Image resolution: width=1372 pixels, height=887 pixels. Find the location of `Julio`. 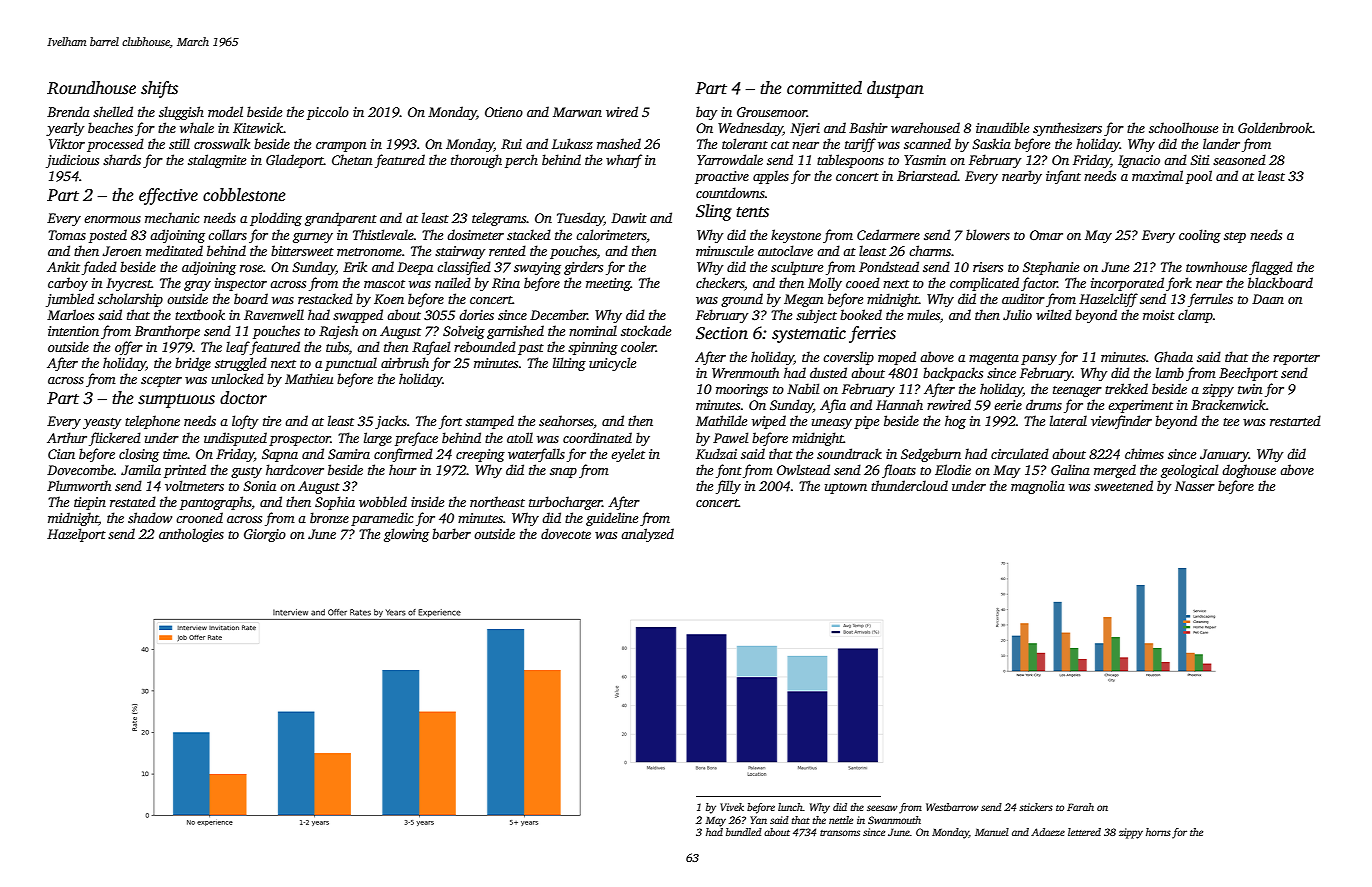

Julio is located at coordinates (1017, 314).
